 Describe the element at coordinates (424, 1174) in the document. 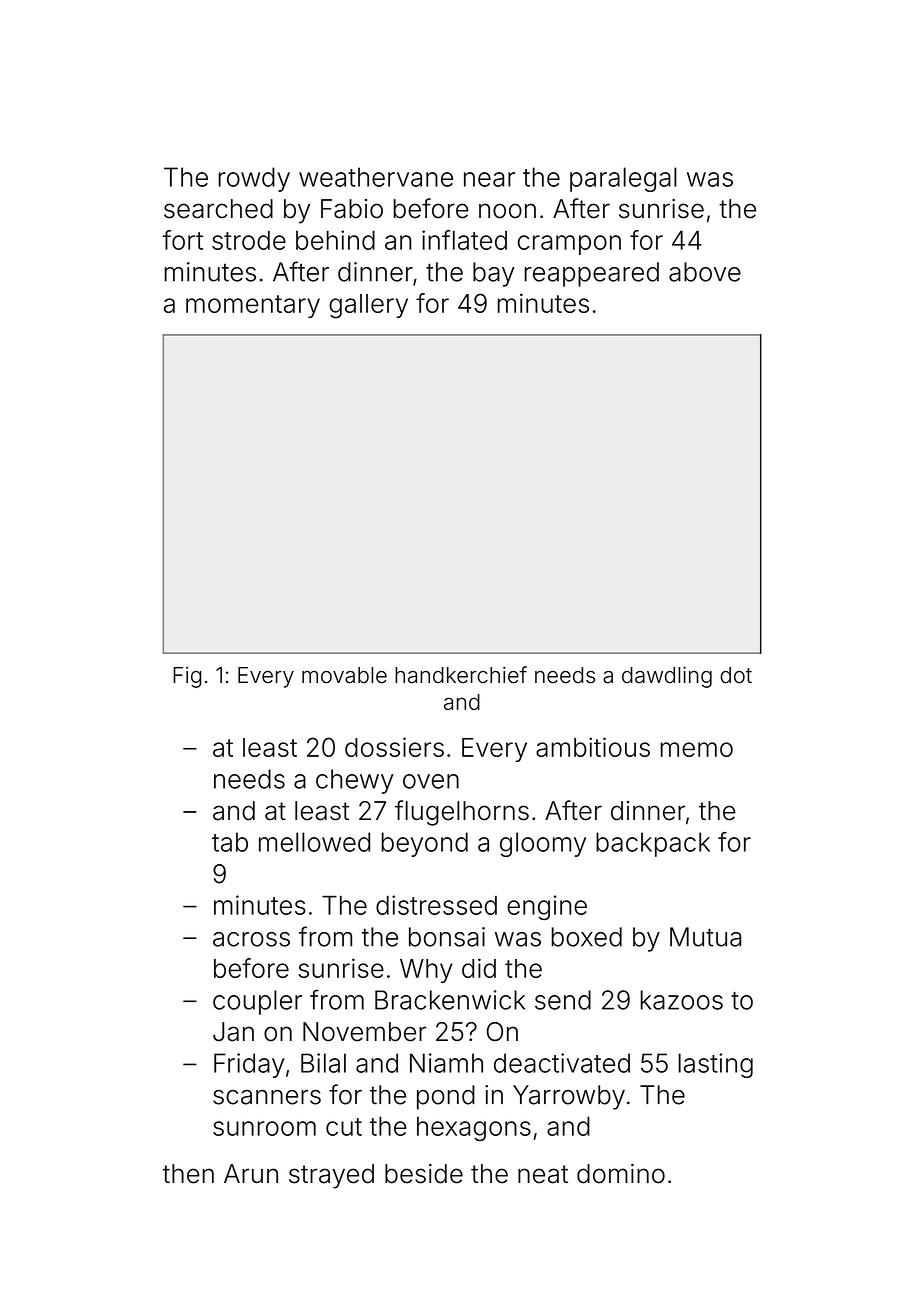

I see `beside` at that location.
